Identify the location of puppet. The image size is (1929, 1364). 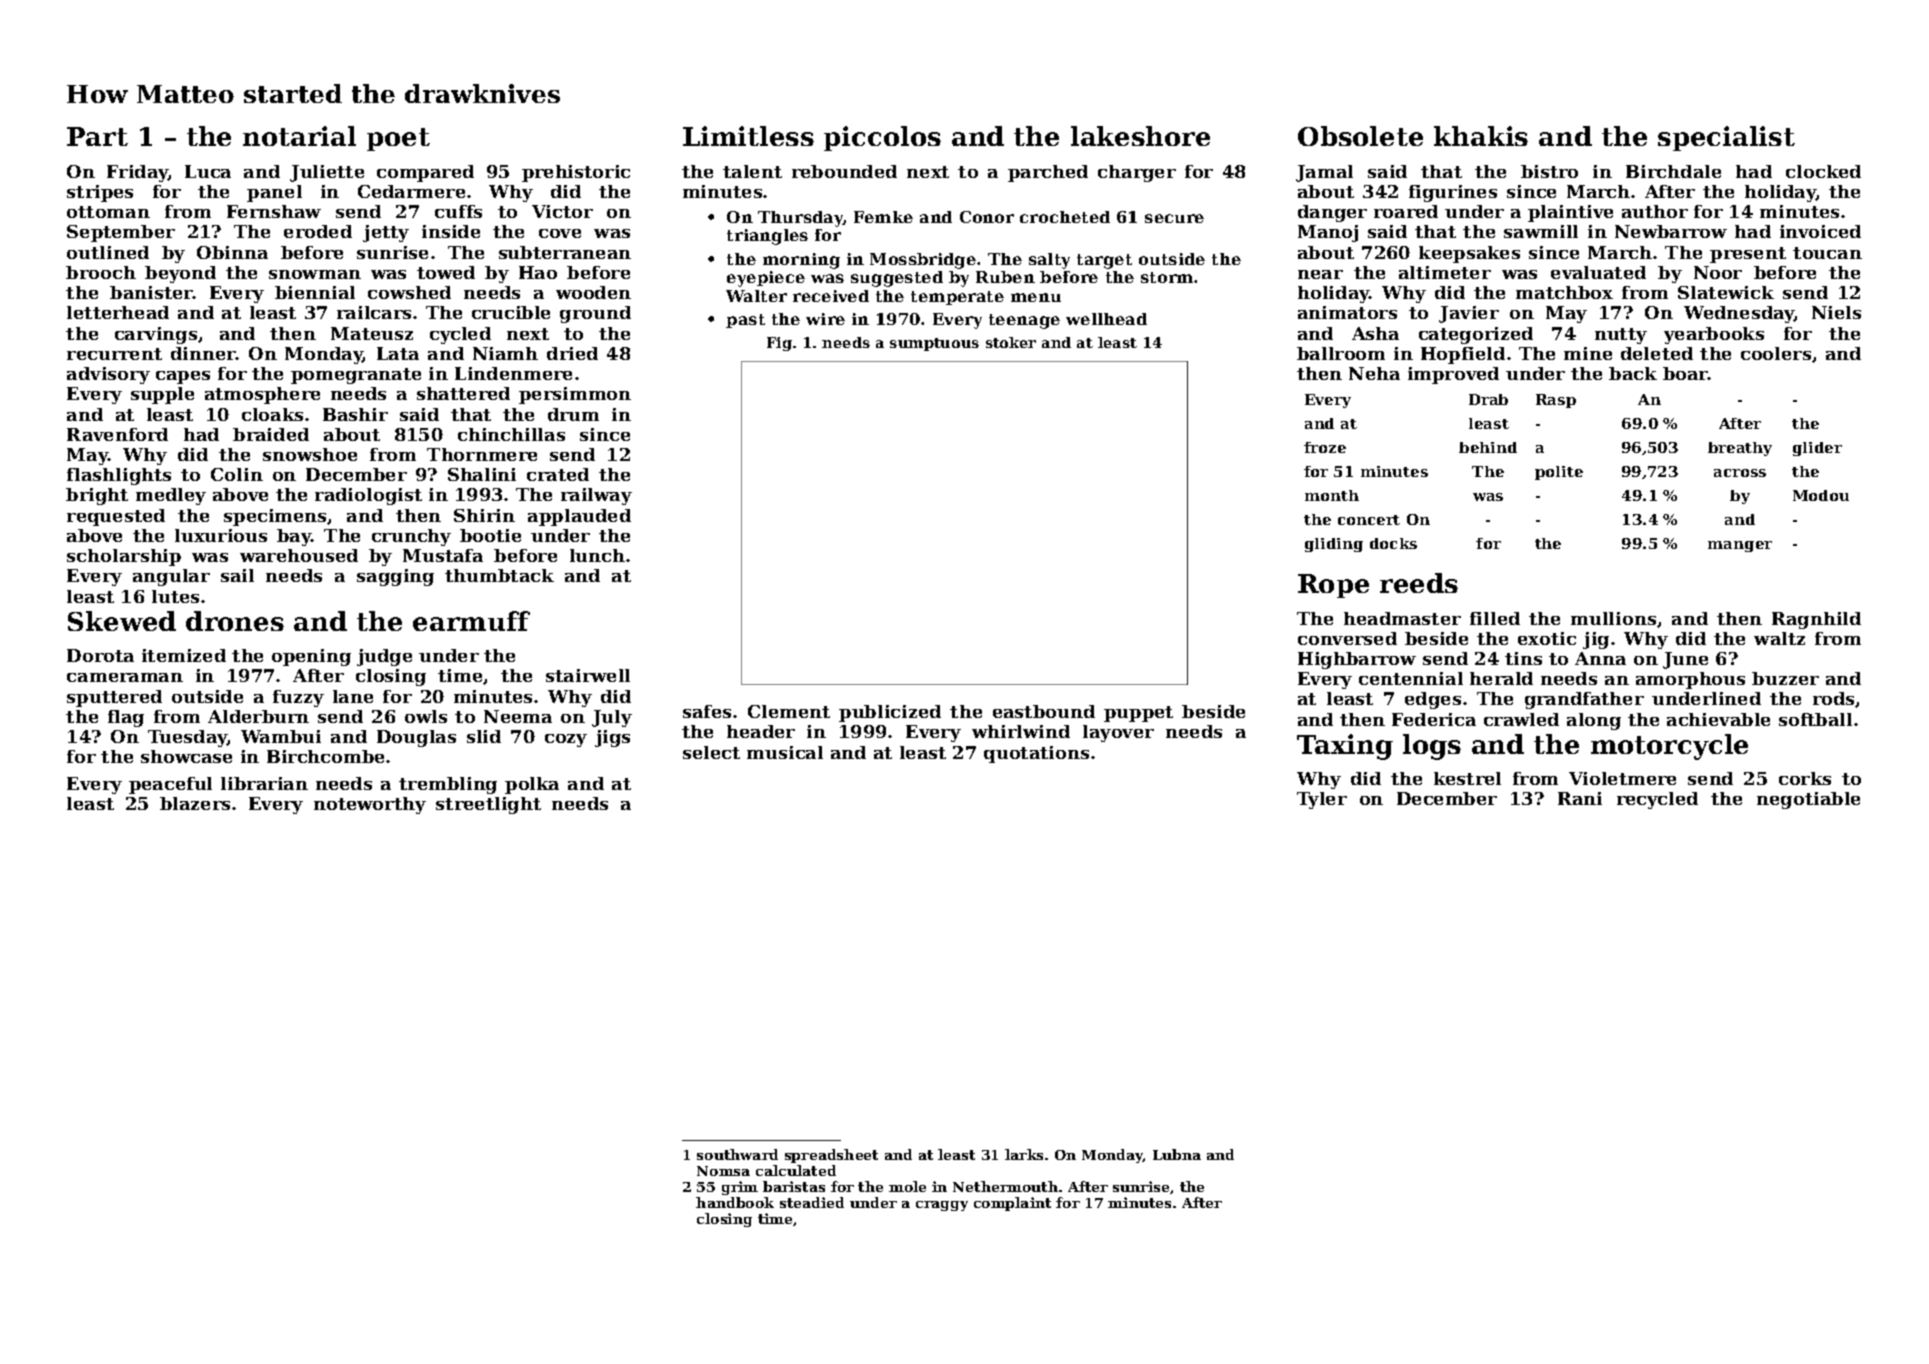
(1138, 714).
